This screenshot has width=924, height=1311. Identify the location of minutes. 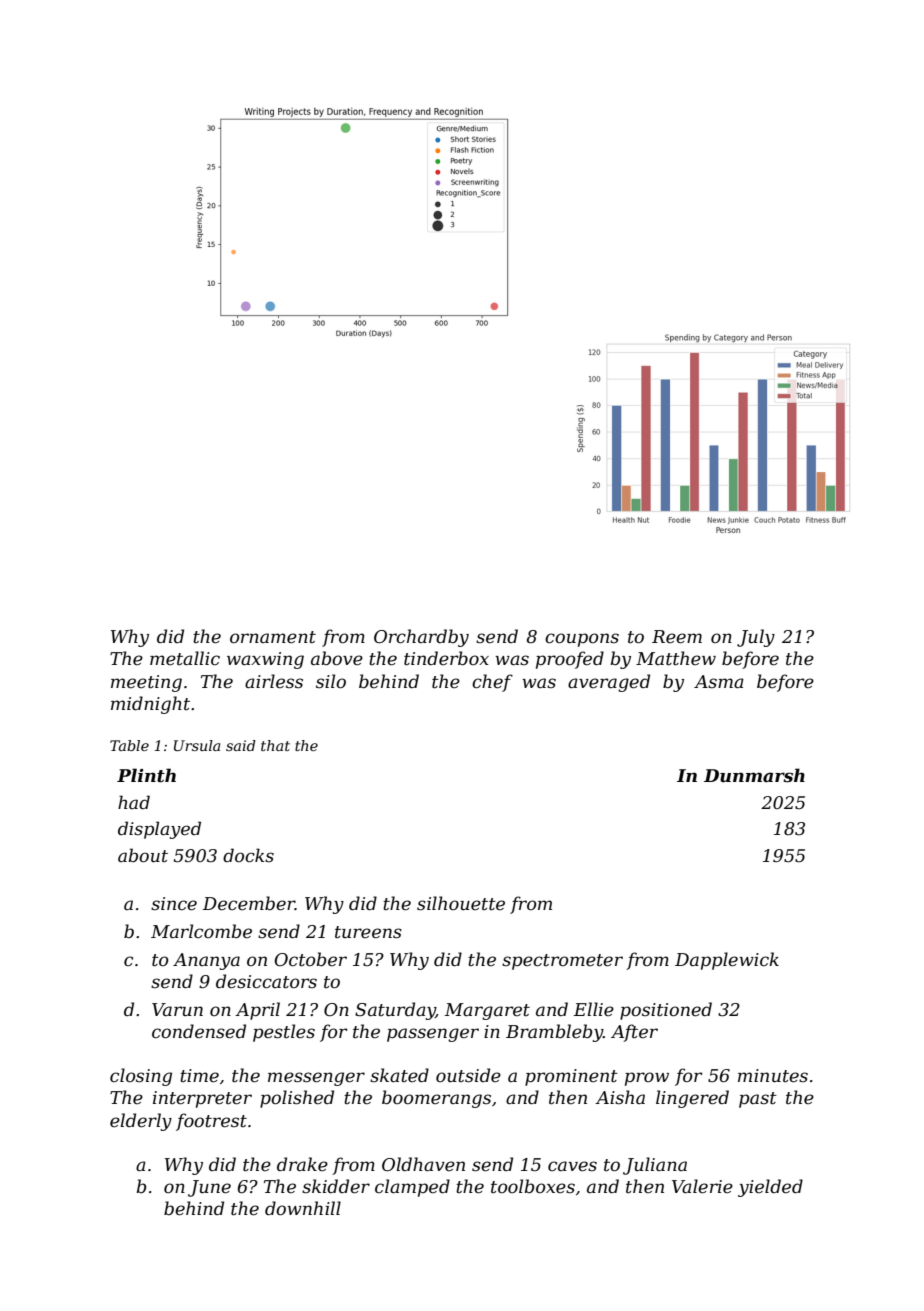
(773, 1076).
